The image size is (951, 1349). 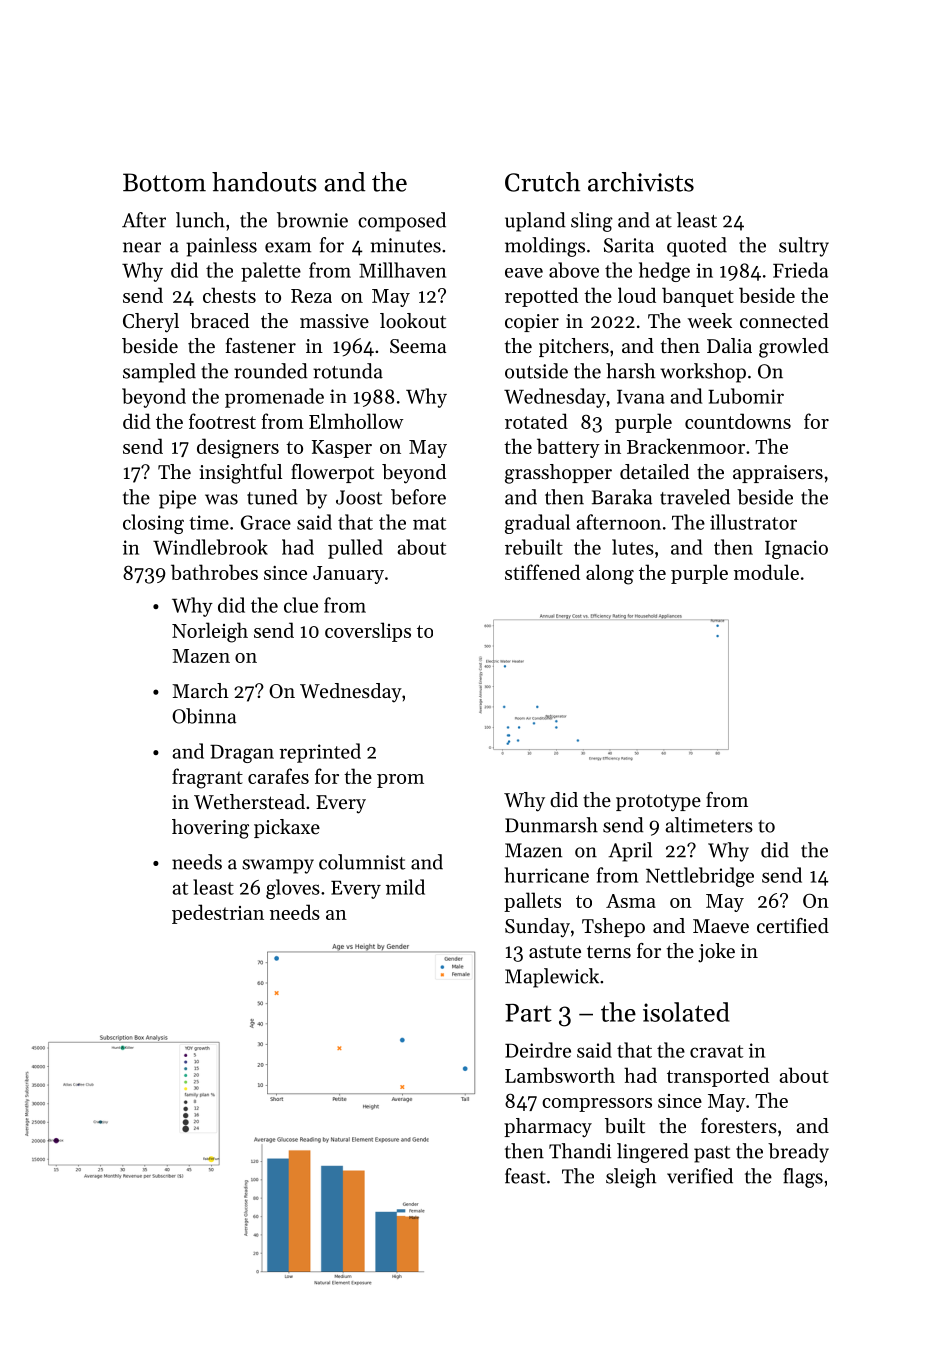 I want to click on swampy, so click(x=278, y=866).
